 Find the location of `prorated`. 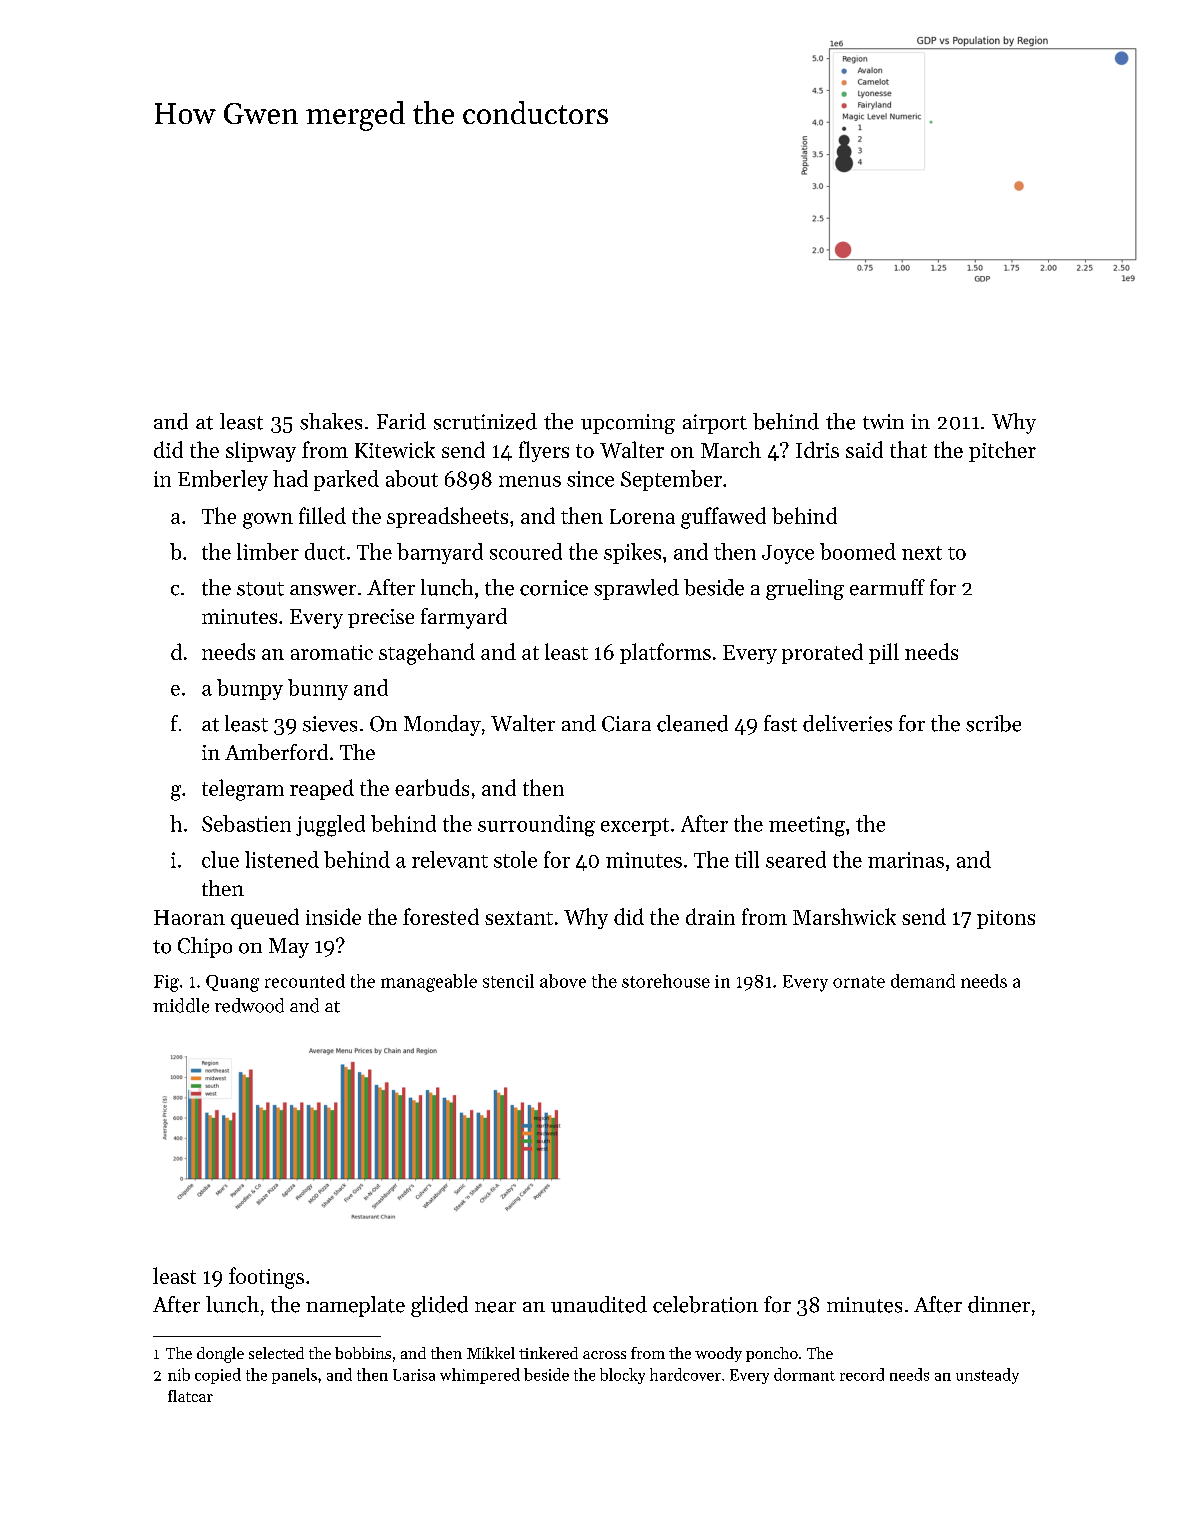

prorated is located at coordinates (822, 653).
